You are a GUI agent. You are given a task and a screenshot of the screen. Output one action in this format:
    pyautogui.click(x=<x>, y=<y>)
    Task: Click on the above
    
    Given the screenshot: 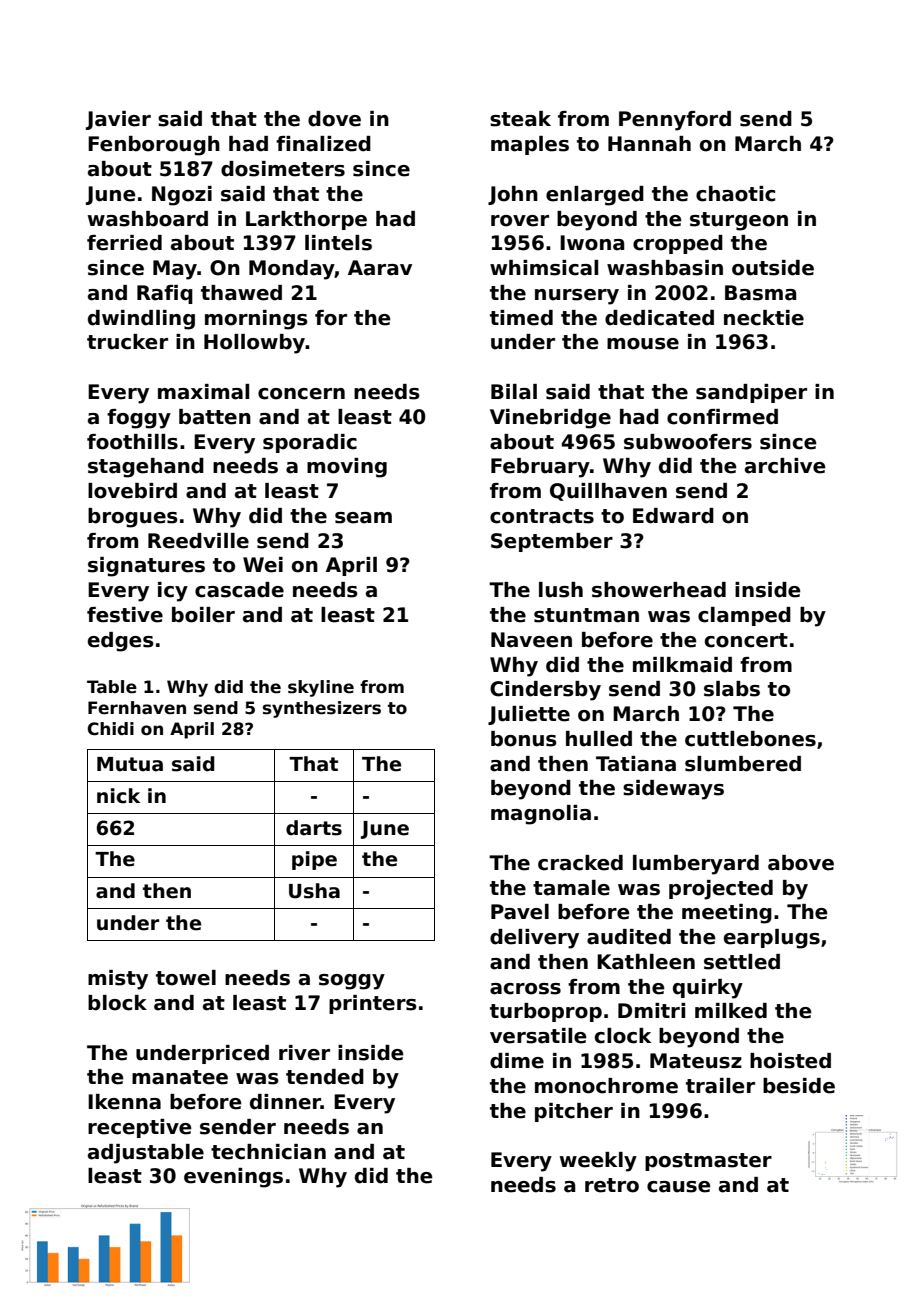 What is the action you would take?
    pyautogui.click(x=801, y=863)
